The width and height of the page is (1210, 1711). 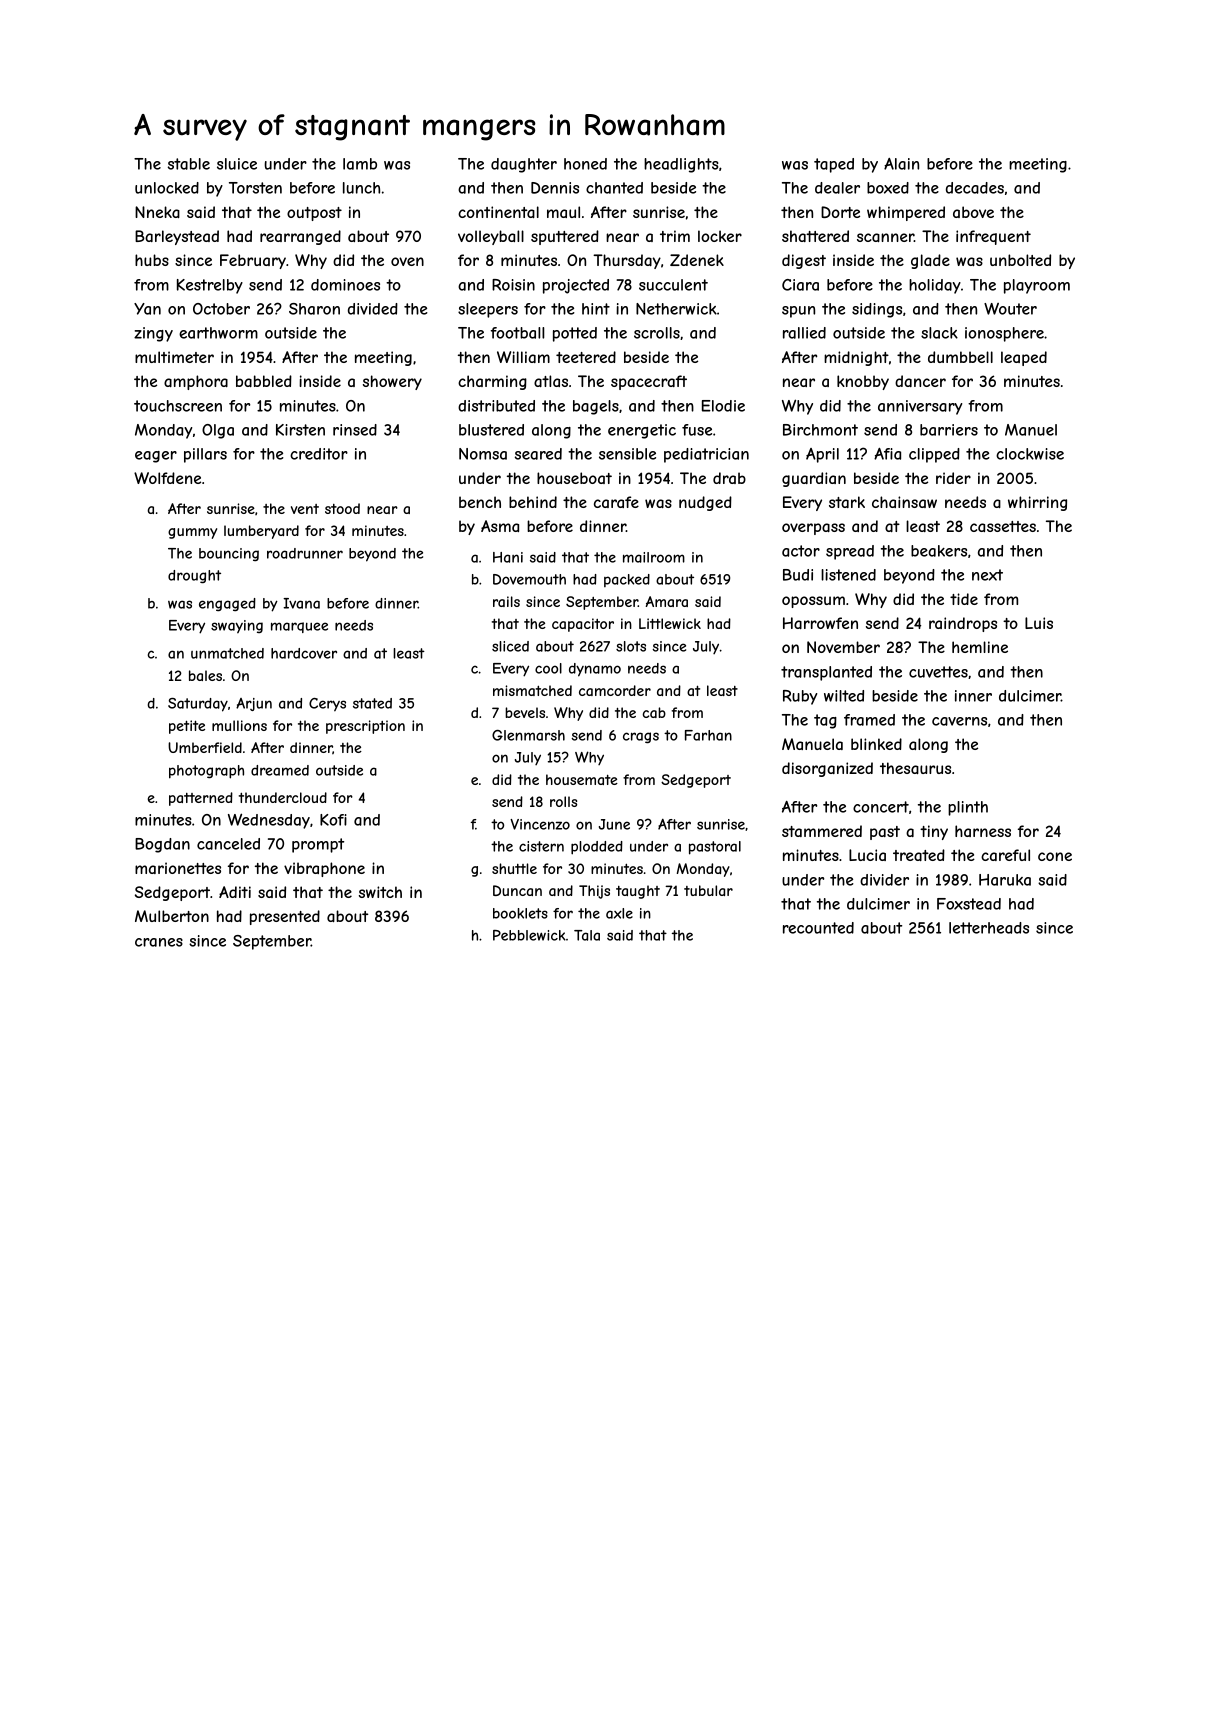 I want to click on Hani, so click(x=508, y=557).
